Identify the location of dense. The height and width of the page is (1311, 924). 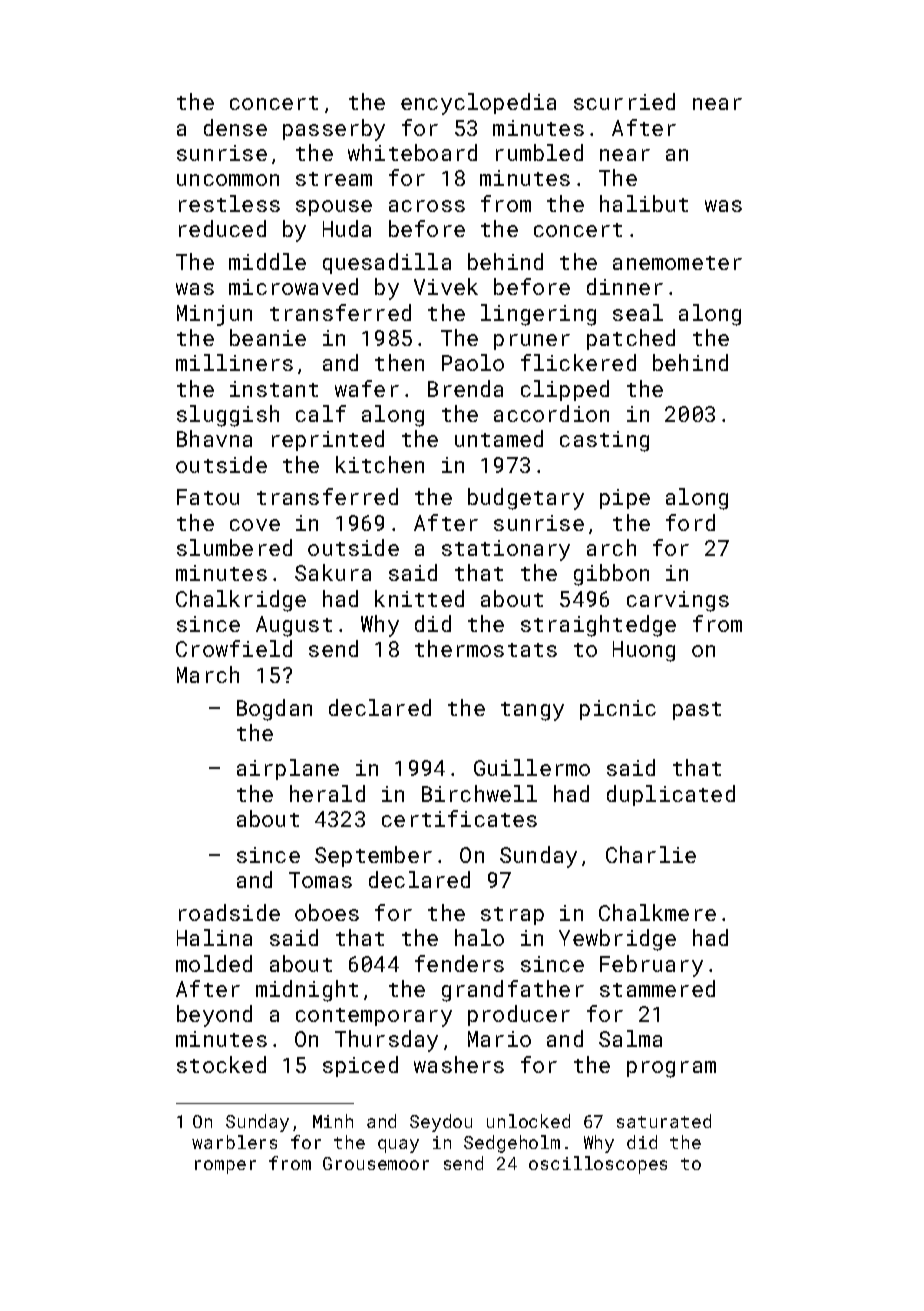
(235, 127).
